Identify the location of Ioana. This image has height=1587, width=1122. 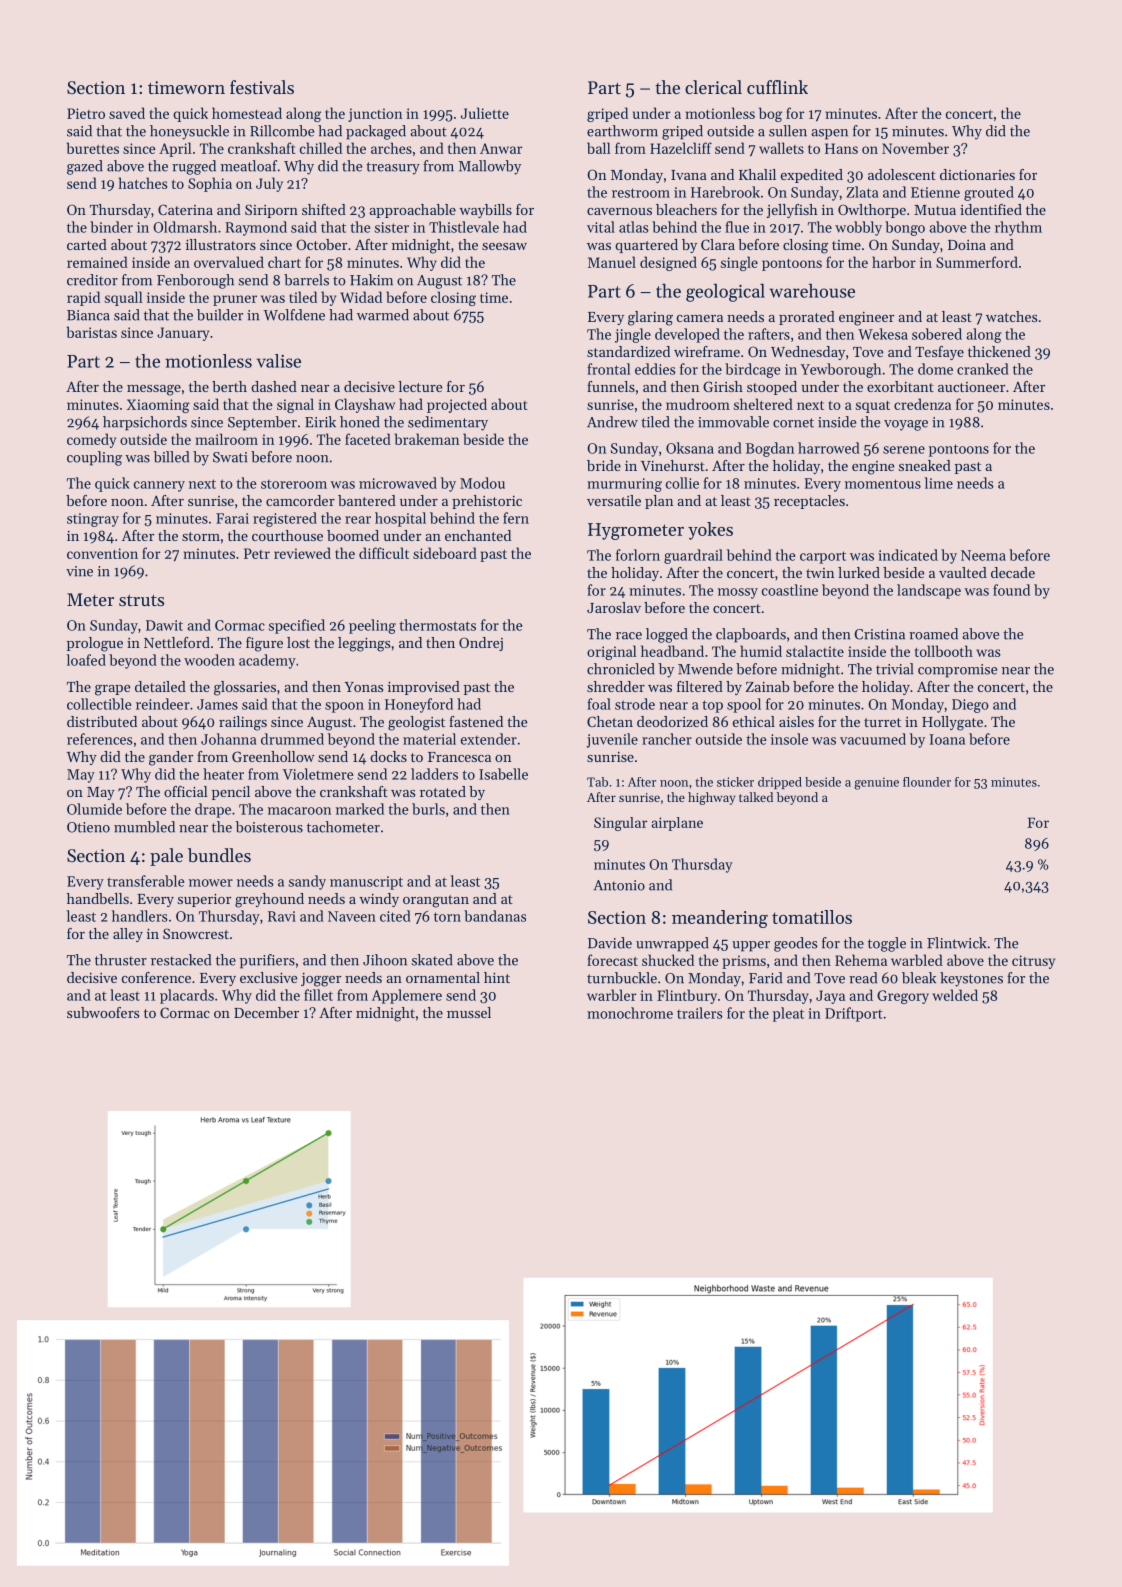
(947, 739).
